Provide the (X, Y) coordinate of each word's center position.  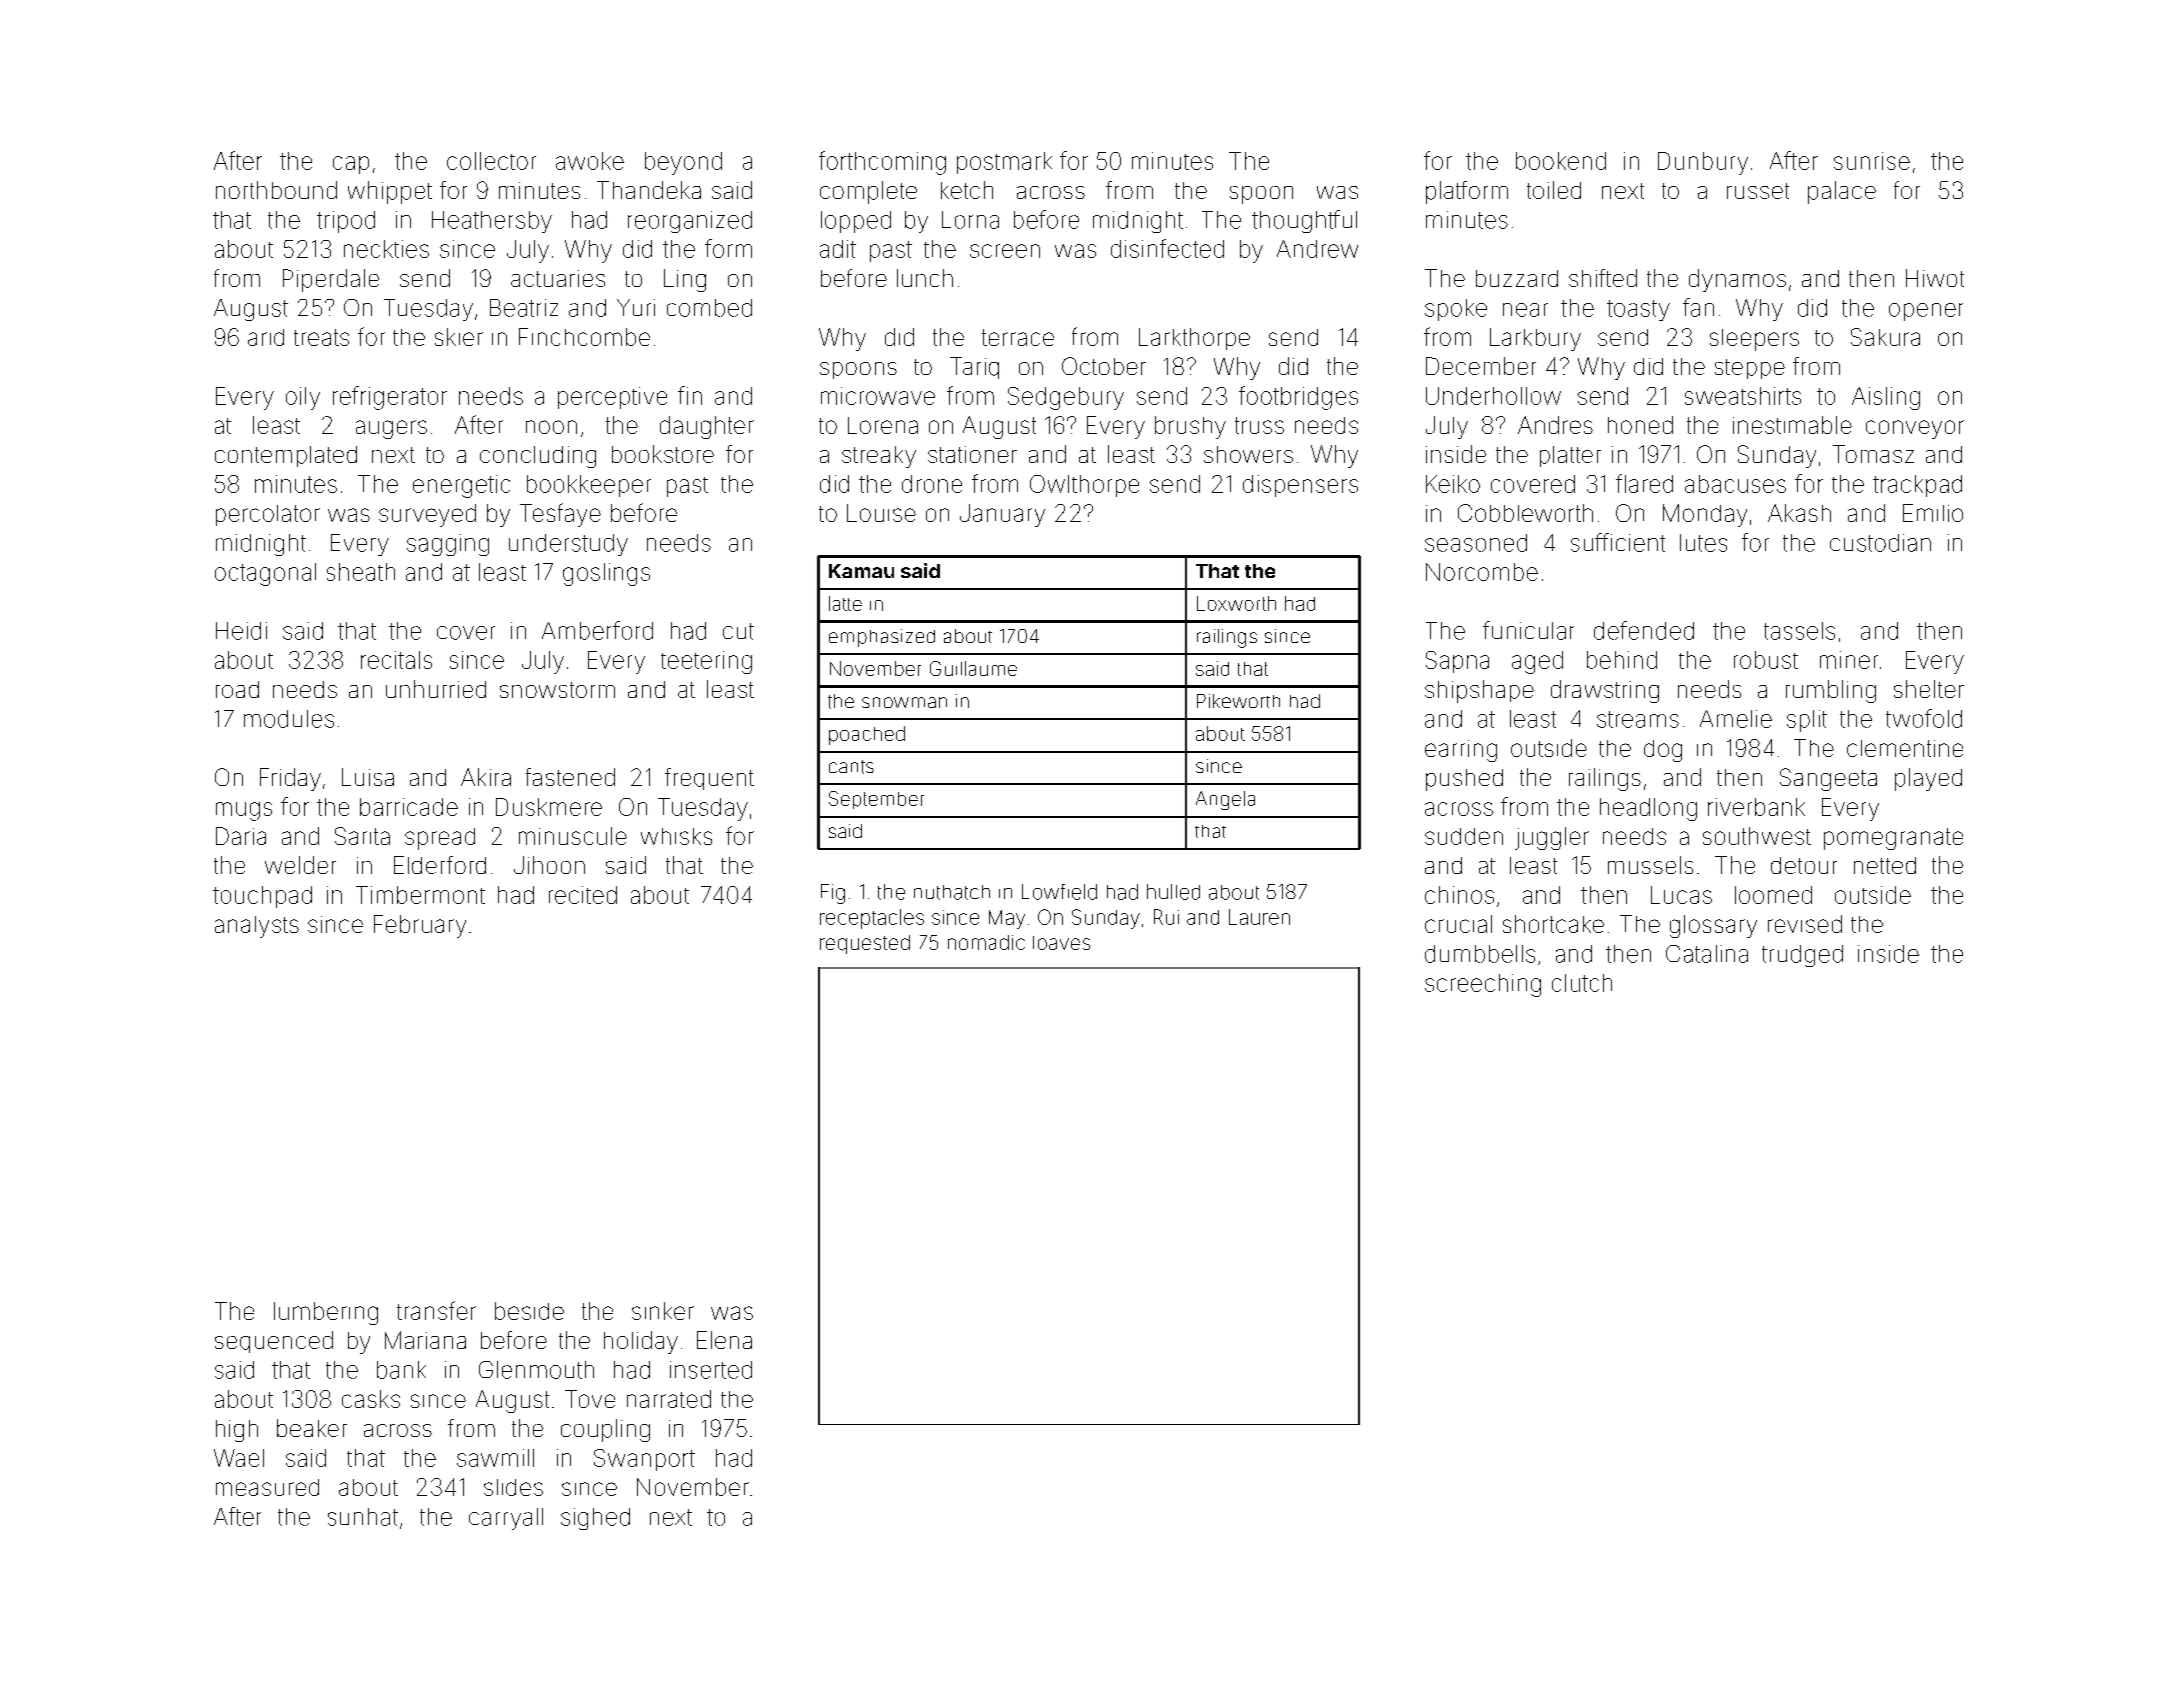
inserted (711, 1370)
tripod (346, 222)
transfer (436, 1310)
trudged (1802, 956)
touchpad (262, 897)
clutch (1582, 983)
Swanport (644, 1460)
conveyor (1915, 429)
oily (303, 398)
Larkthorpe (1194, 339)
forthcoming (882, 163)
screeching (1483, 985)
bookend (1561, 161)
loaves (1061, 943)
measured (267, 1487)
